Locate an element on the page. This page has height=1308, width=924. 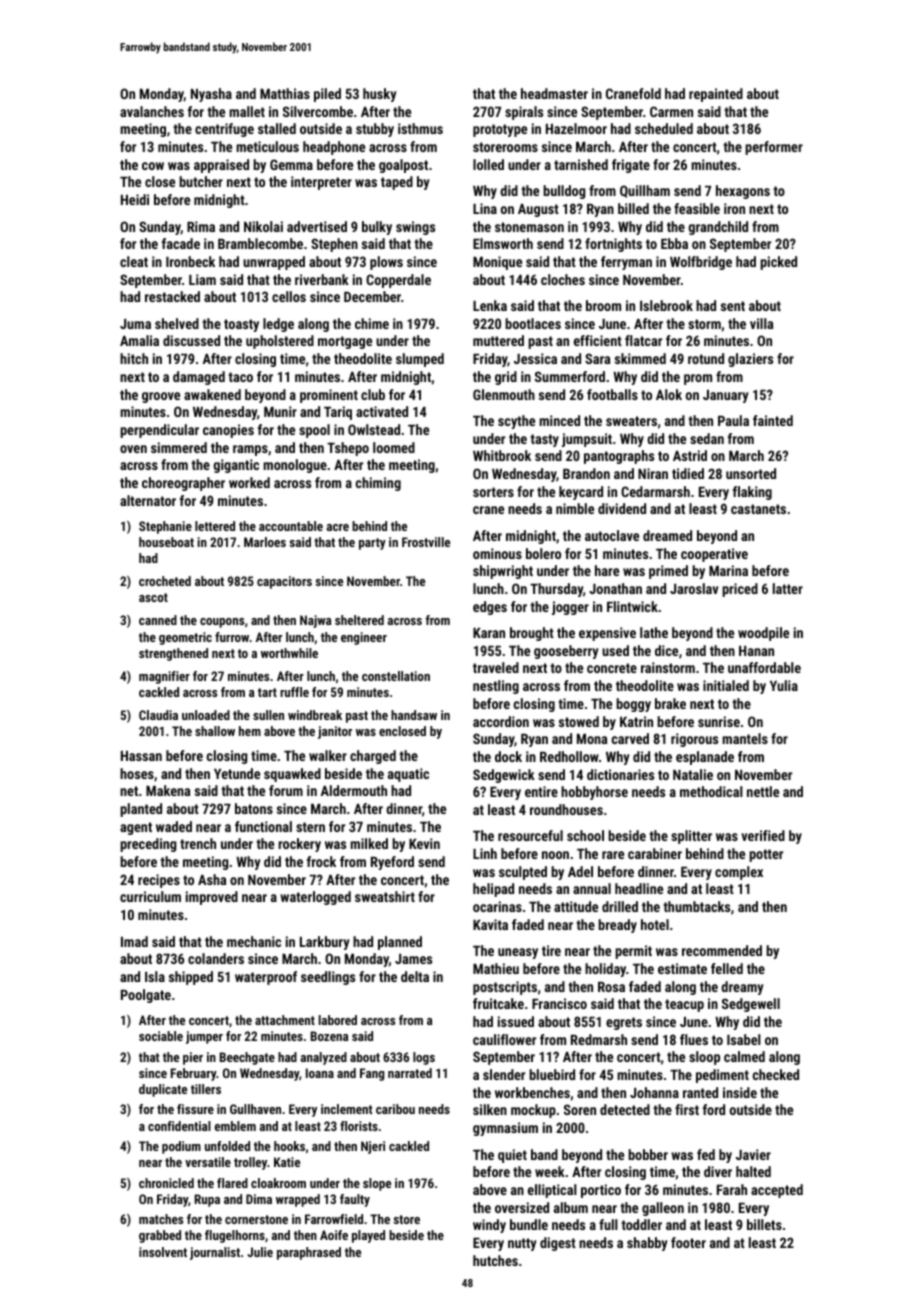
furrow is located at coordinates (232, 637).
